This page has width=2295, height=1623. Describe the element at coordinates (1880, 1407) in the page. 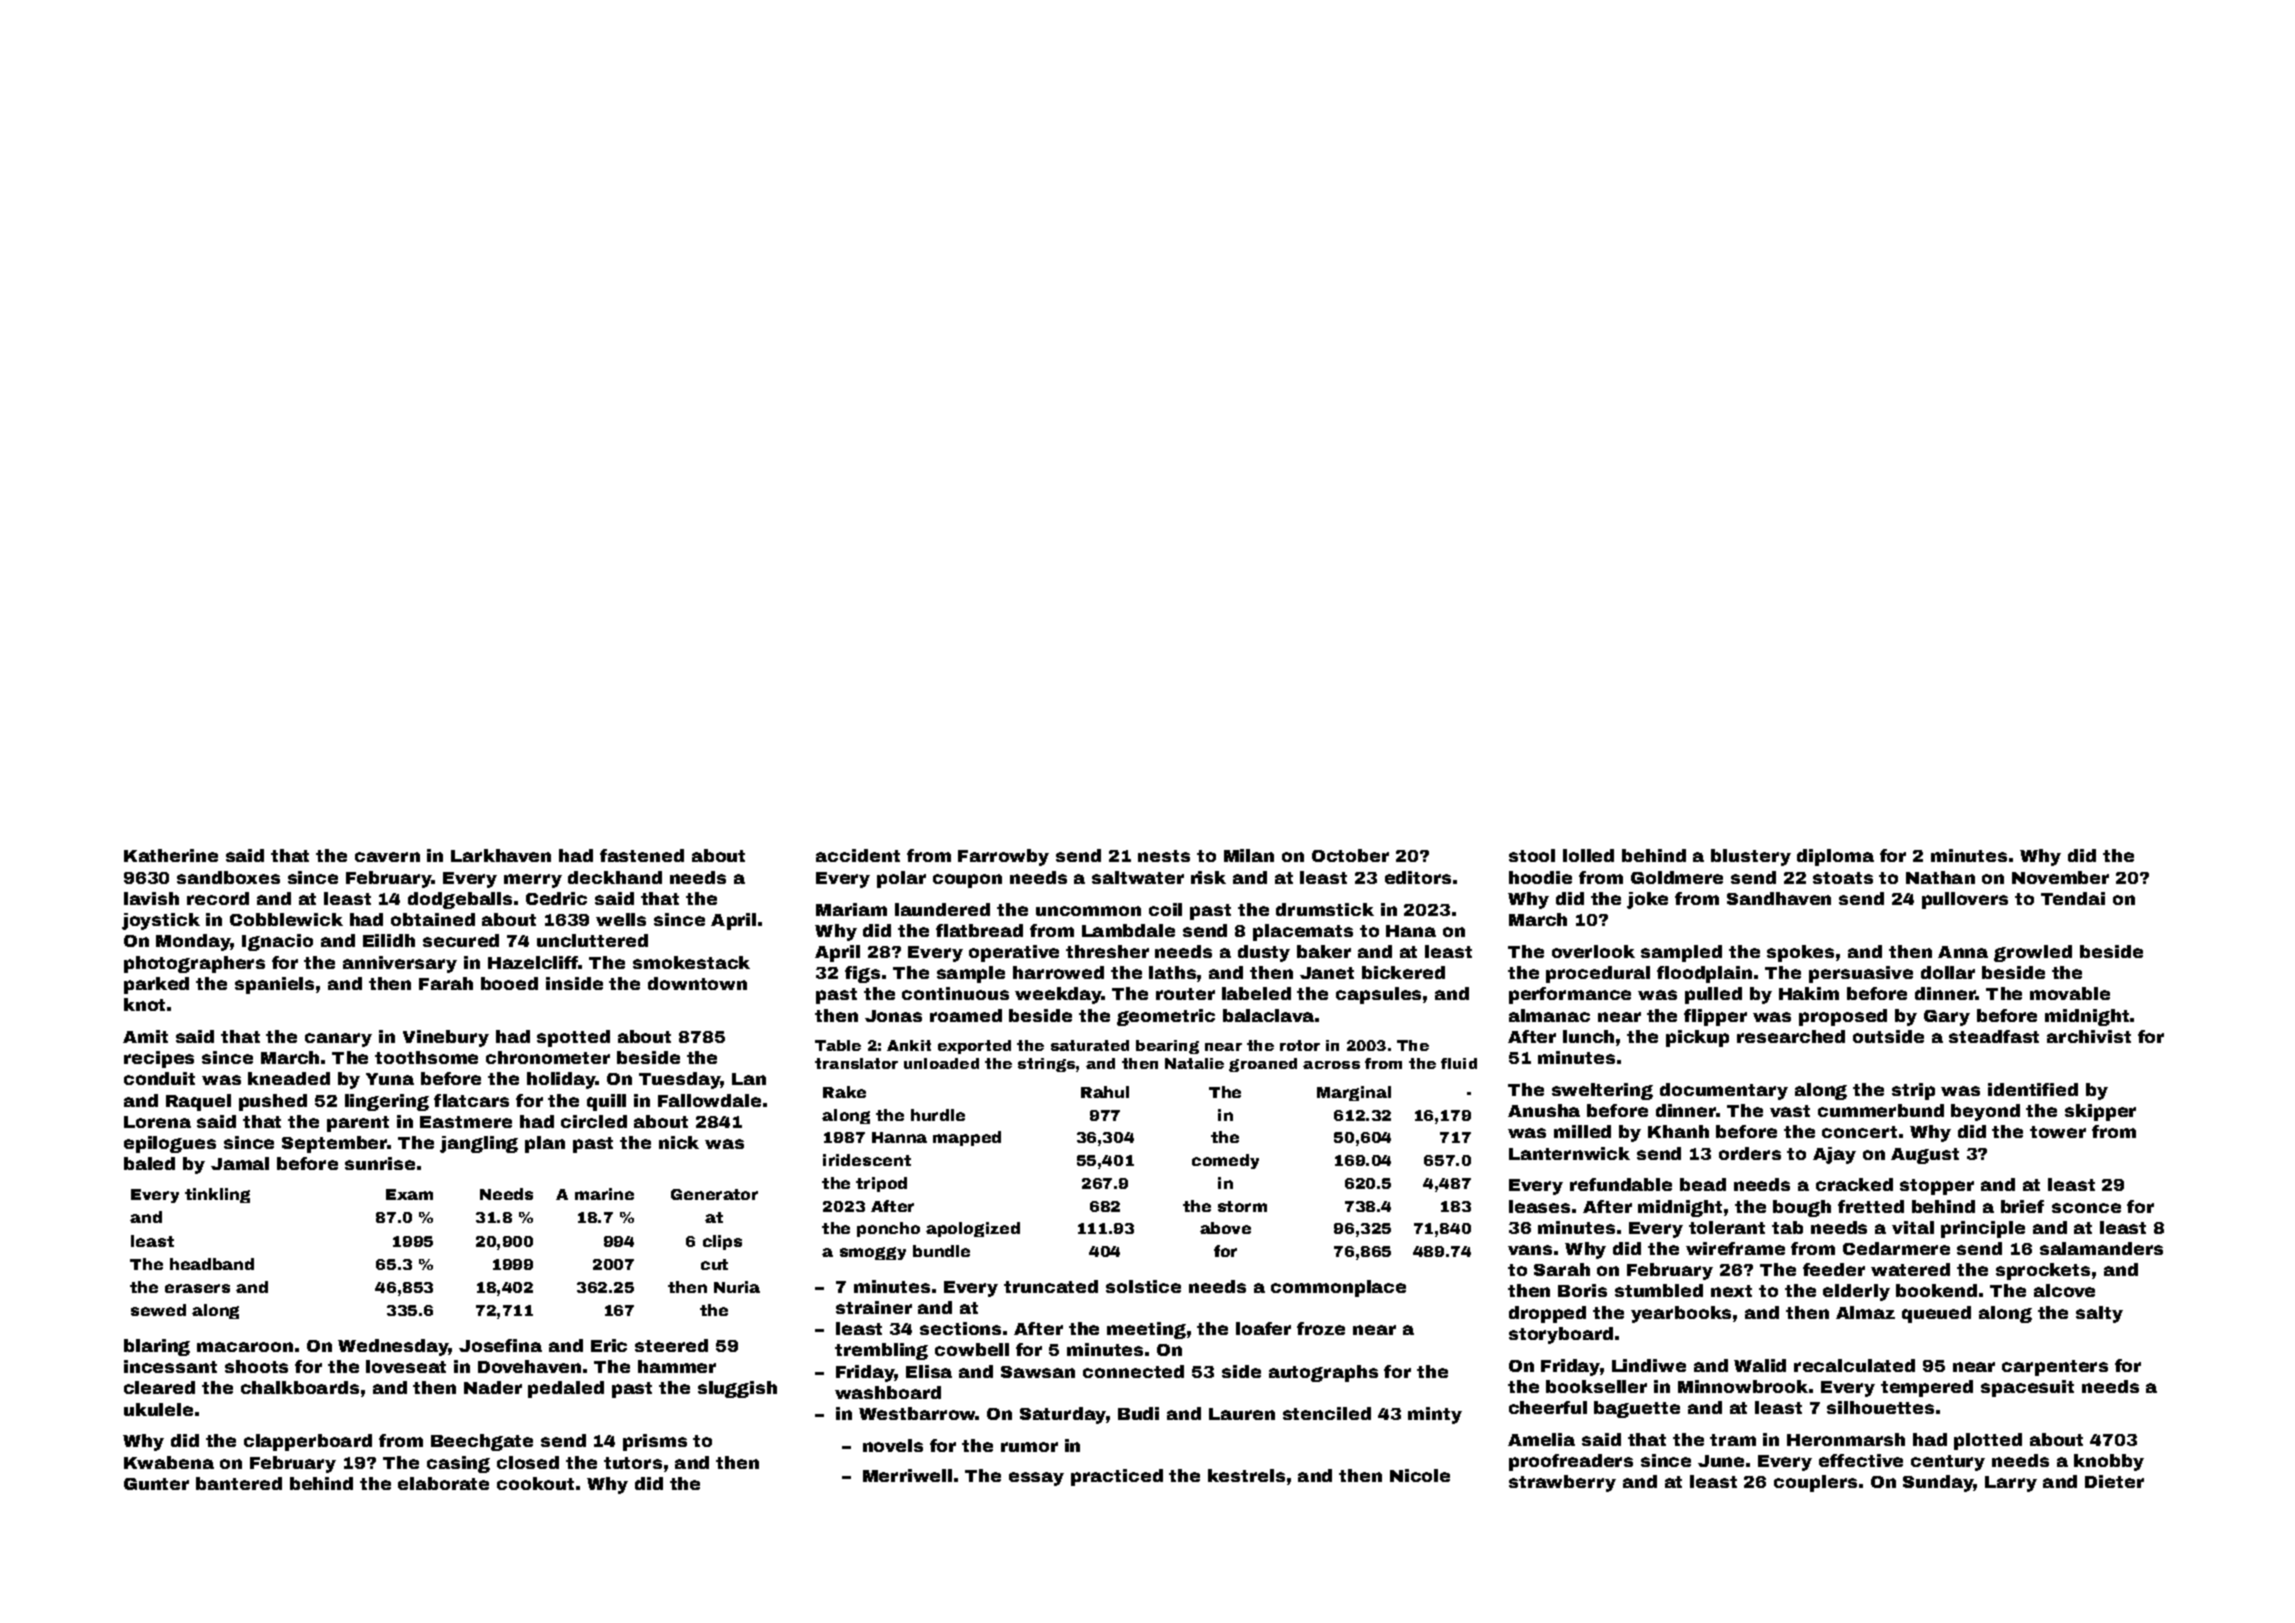

I see `silhouettes` at that location.
